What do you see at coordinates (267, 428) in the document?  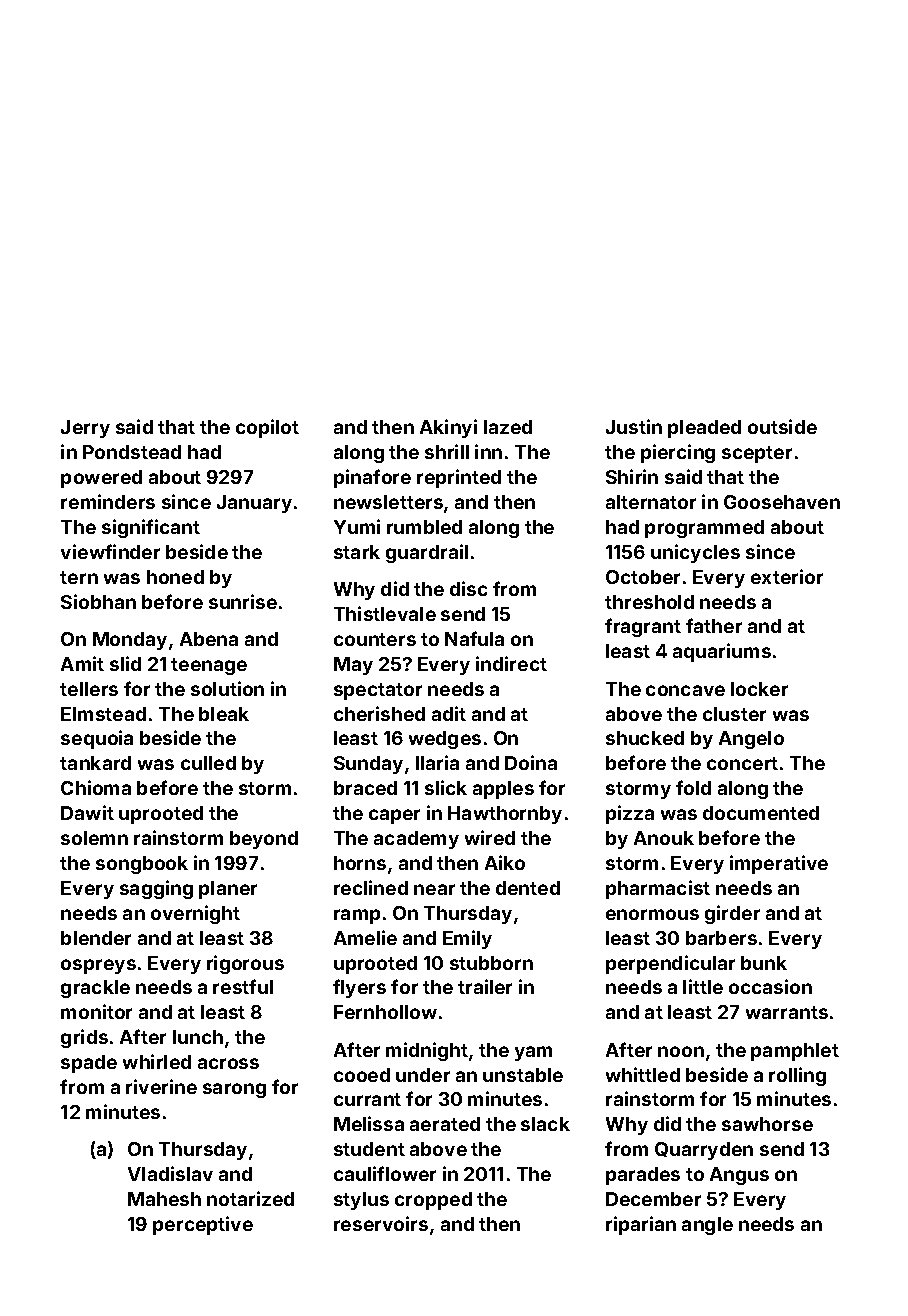 I see `copilot` at bounding box center [267, 428].
